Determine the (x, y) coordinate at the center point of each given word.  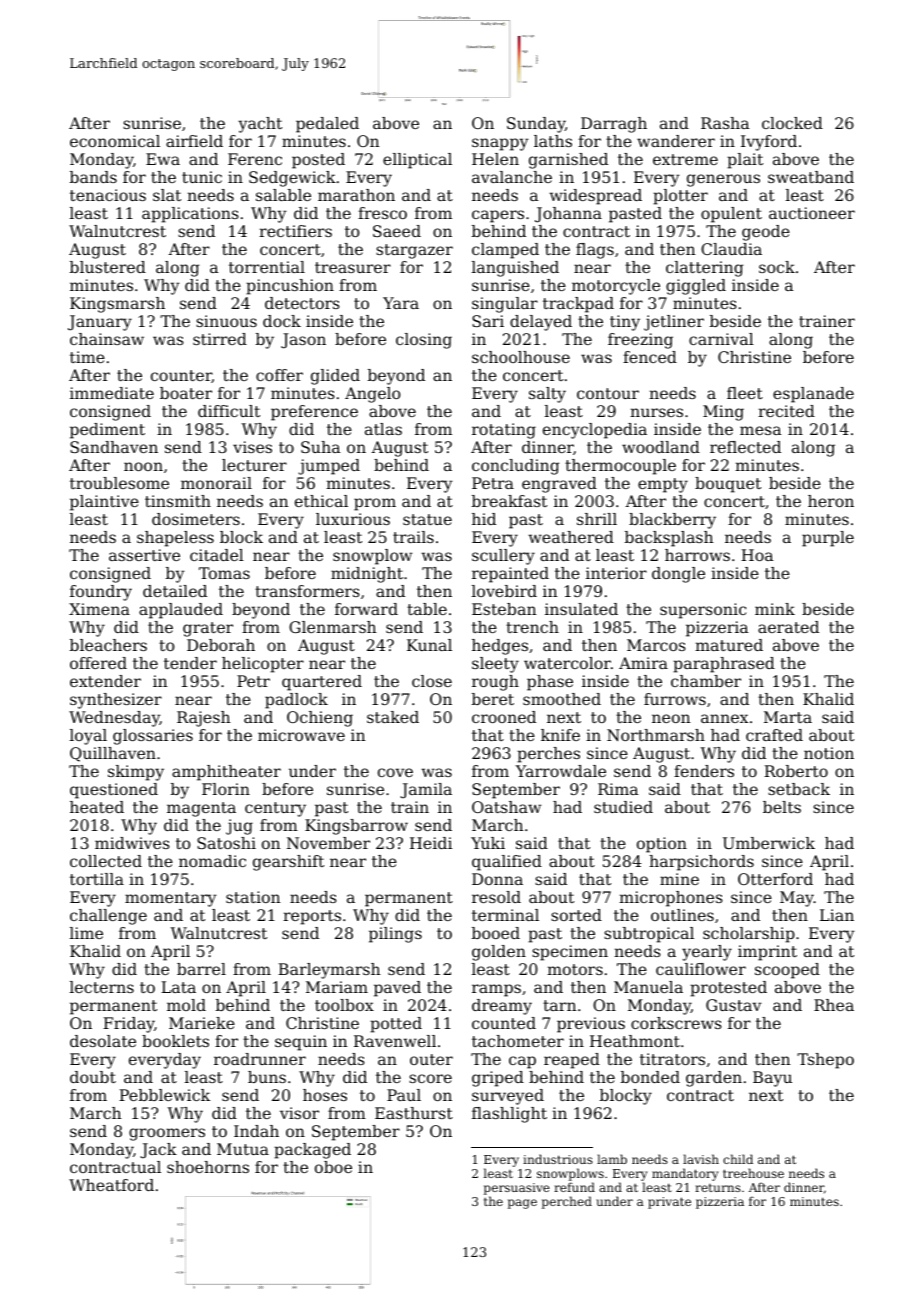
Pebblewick (164, 1095)
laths (553, 141)
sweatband (811, 177)
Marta (788, 717)
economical (115, 141)
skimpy (136, 773)
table (427, 609)
